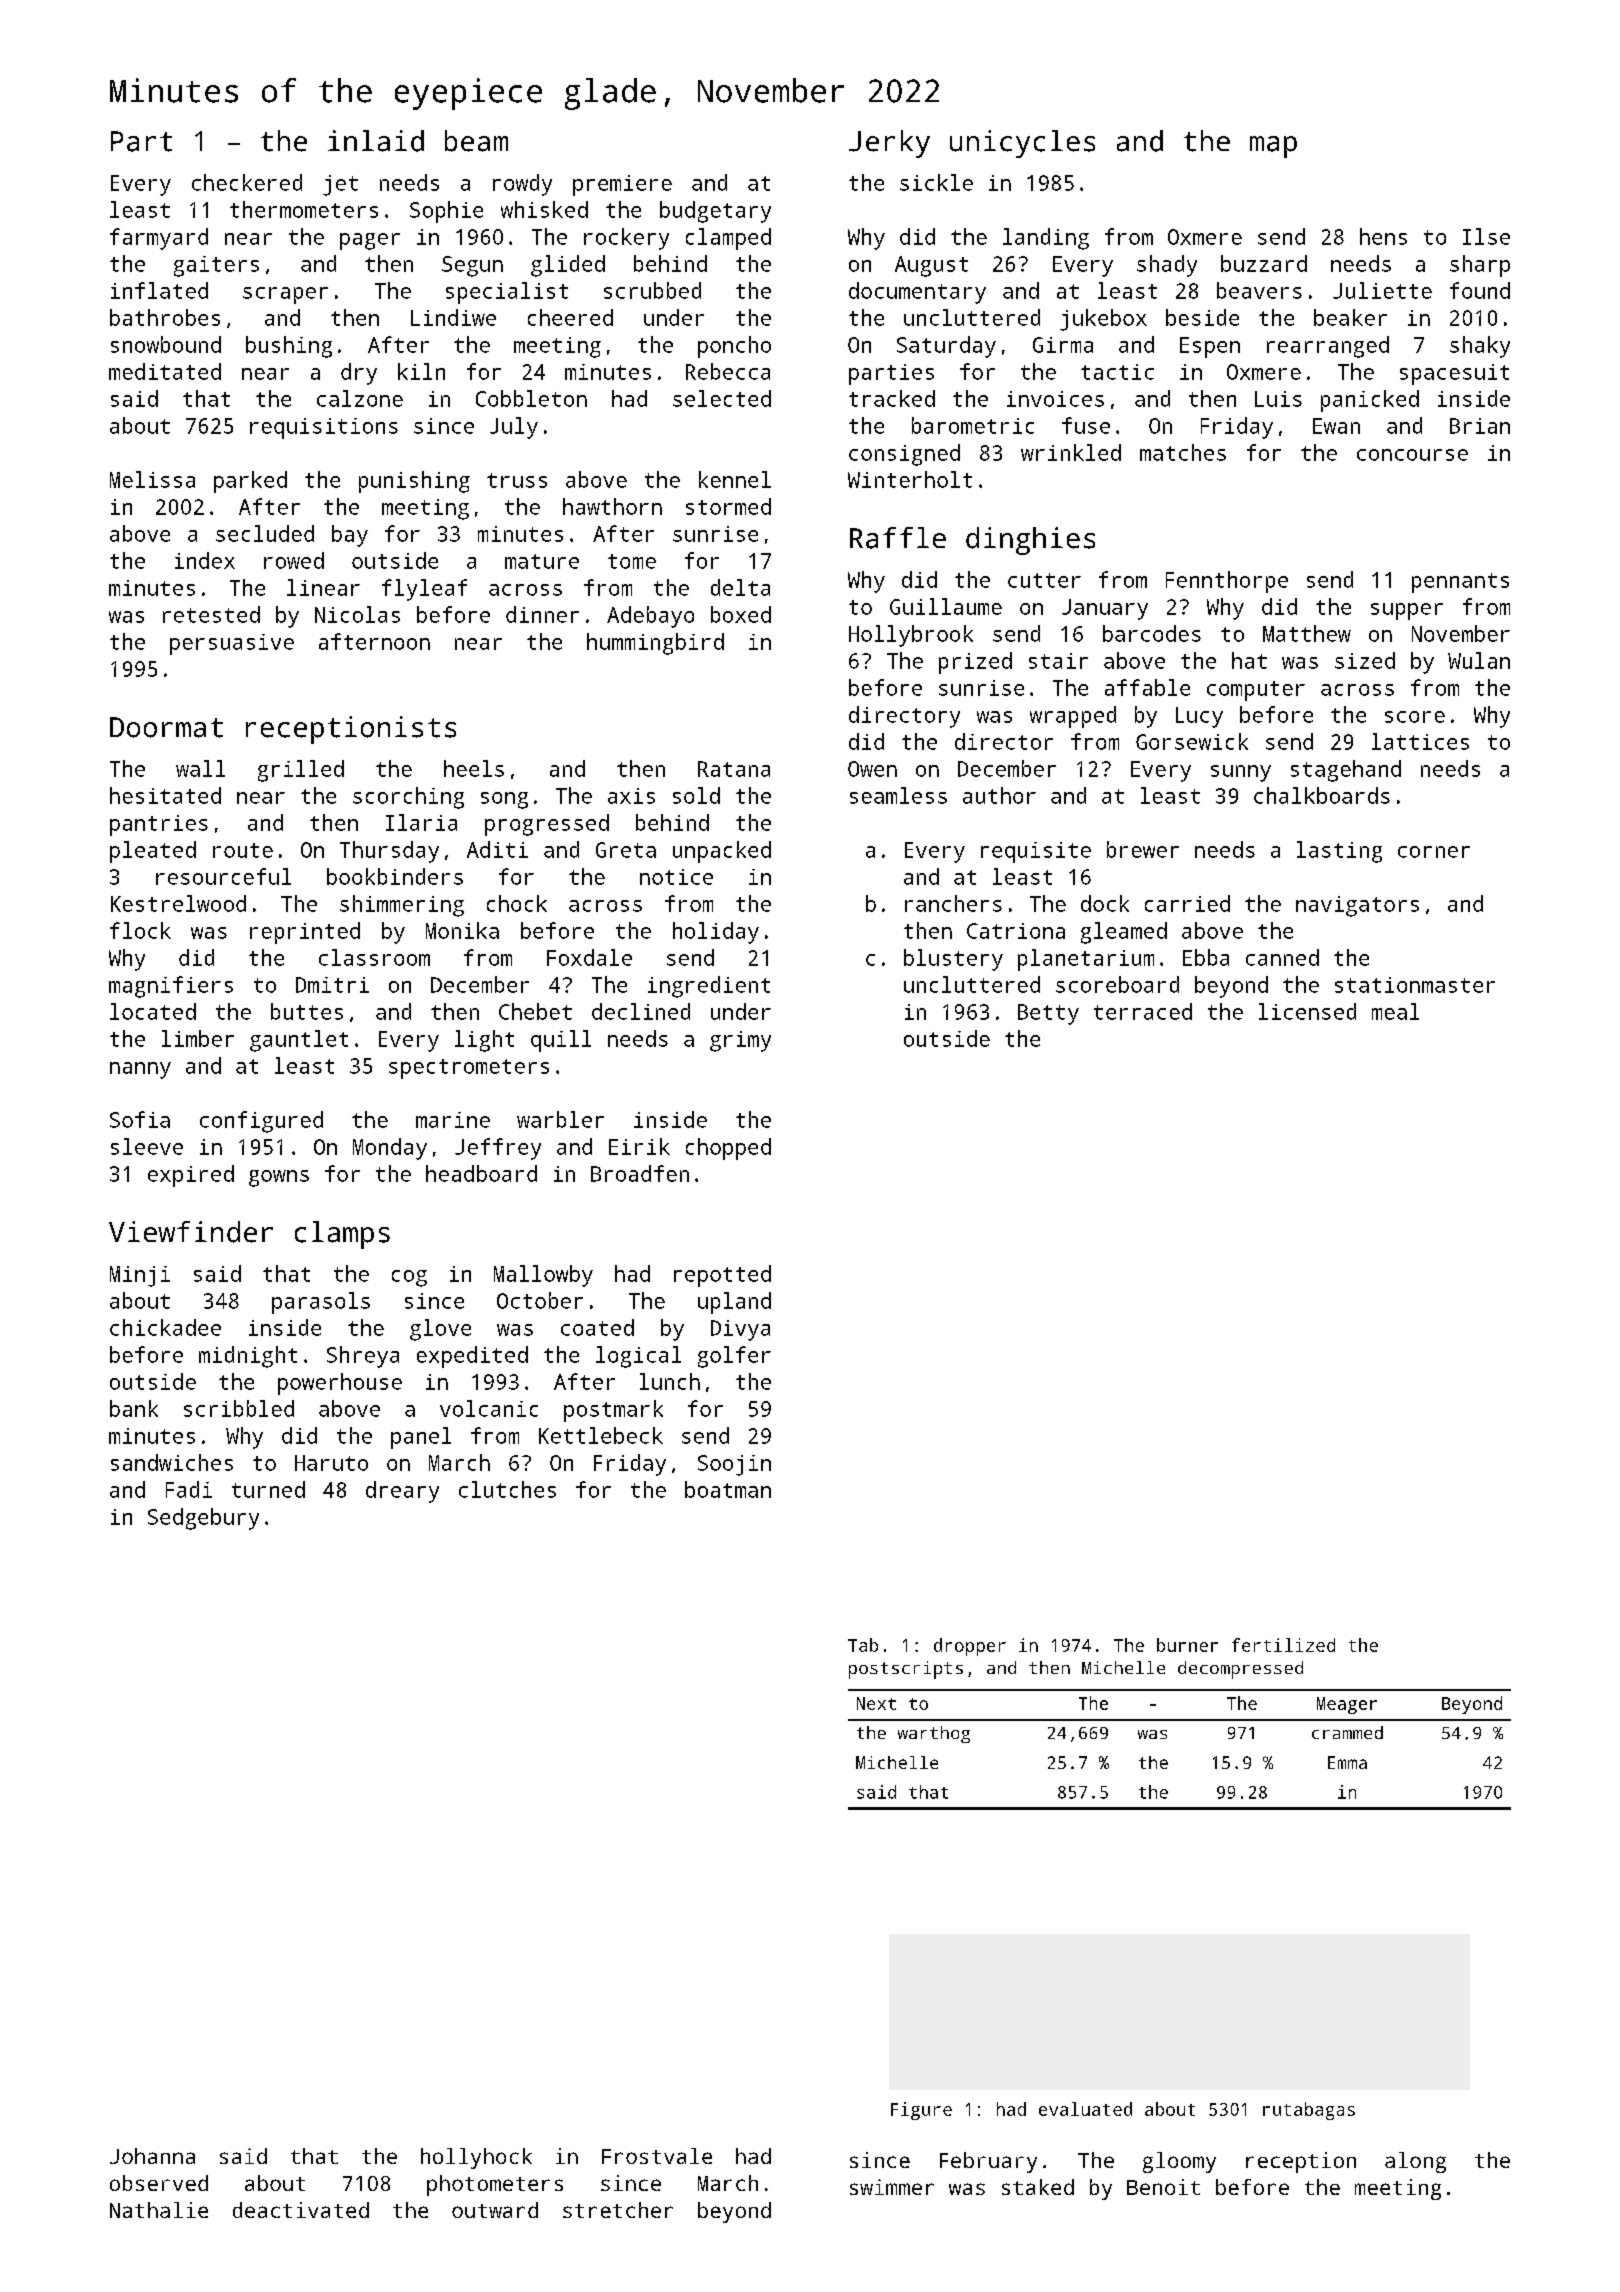 The height and width of the image is (2292, 1620). Describe the element at coordinates (953, 960) in the image. I see `blustery` at that location.
